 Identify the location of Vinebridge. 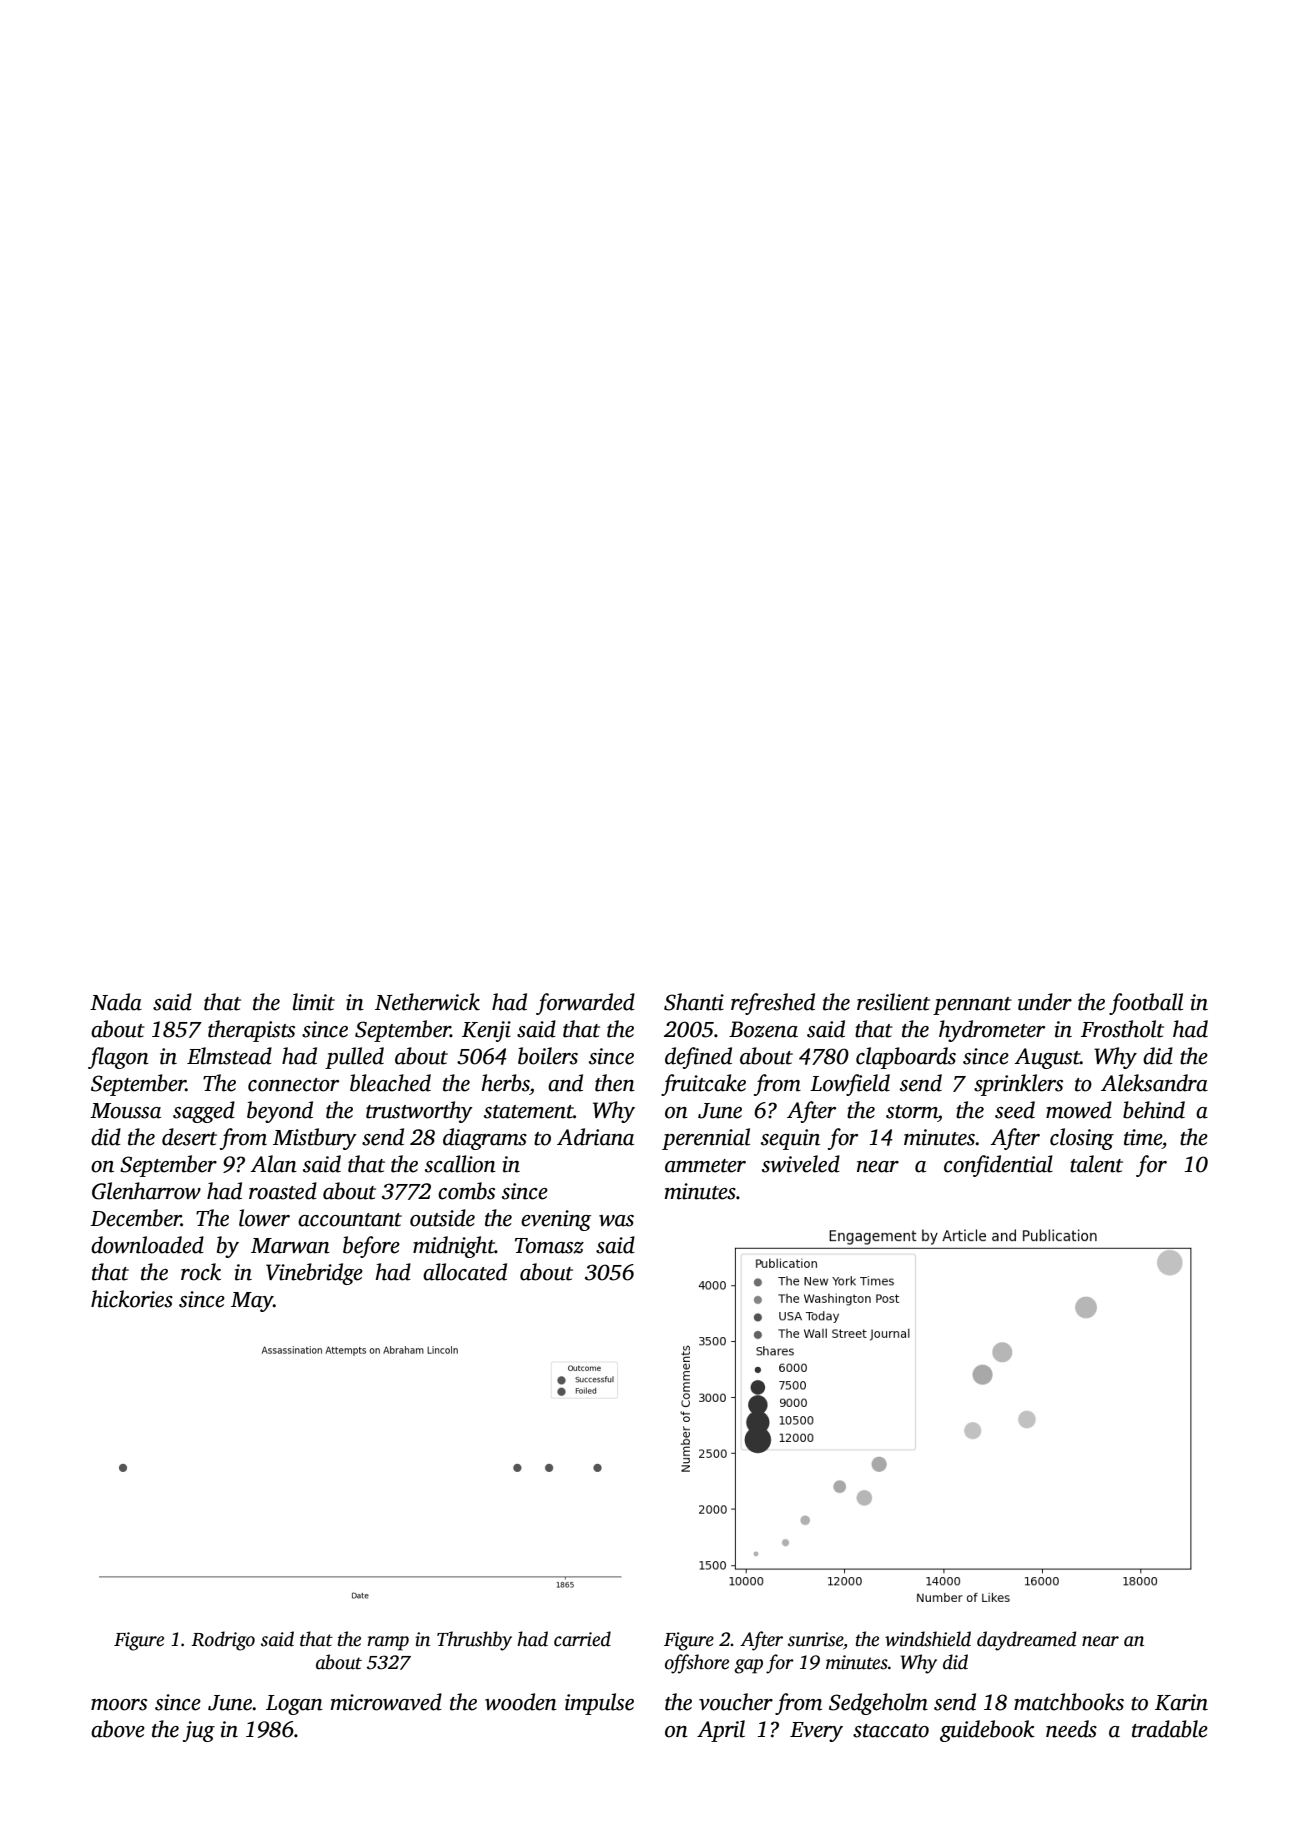
(314, 1274).
